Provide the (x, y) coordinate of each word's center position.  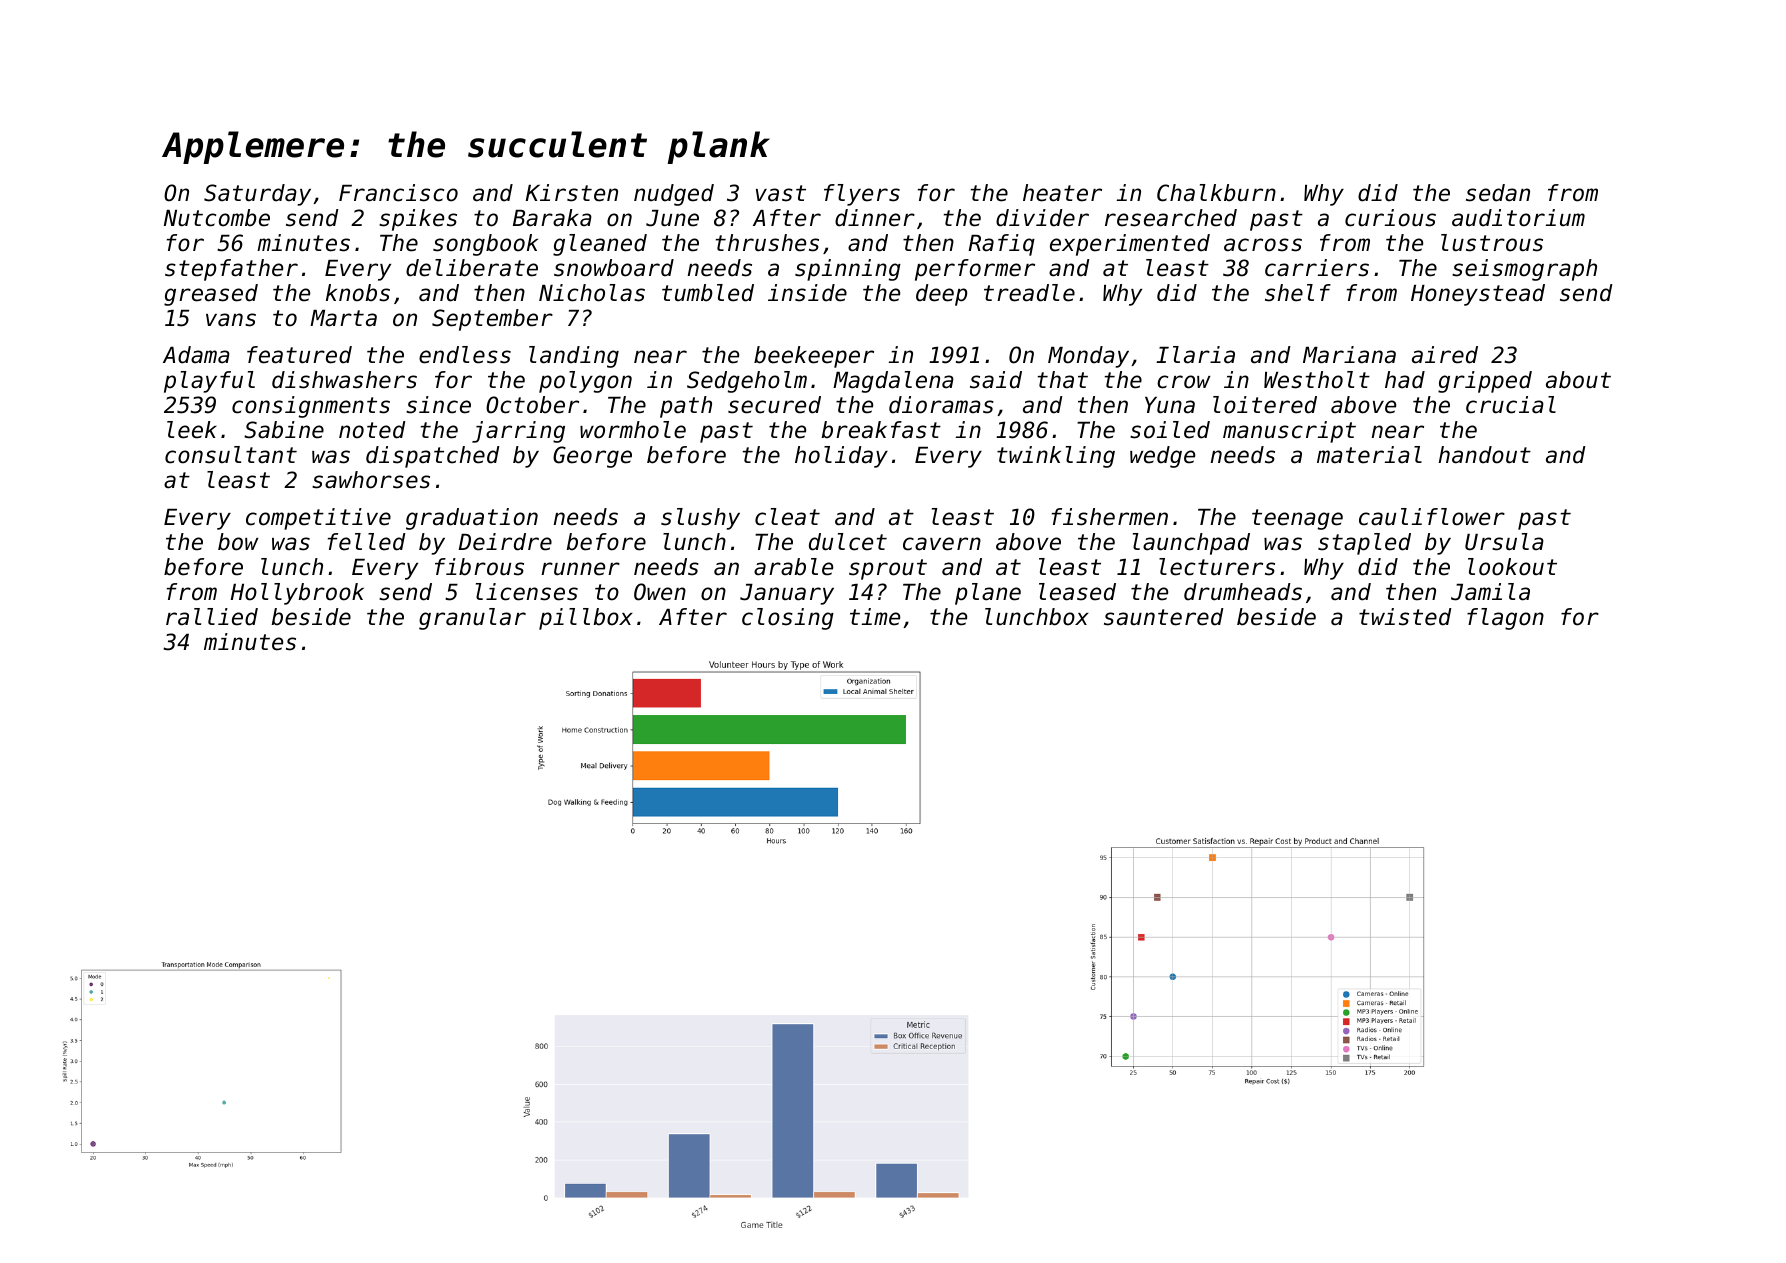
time (875, 617)
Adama (196, 355)
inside (807, 293)
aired (1445, 355)
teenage (1297, 519)
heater (1062, 193)
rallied (212, 617)
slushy (700, 519)
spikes (418, 220)
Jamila (1490, 592)
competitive (318, 519)
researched (1171, 218)
